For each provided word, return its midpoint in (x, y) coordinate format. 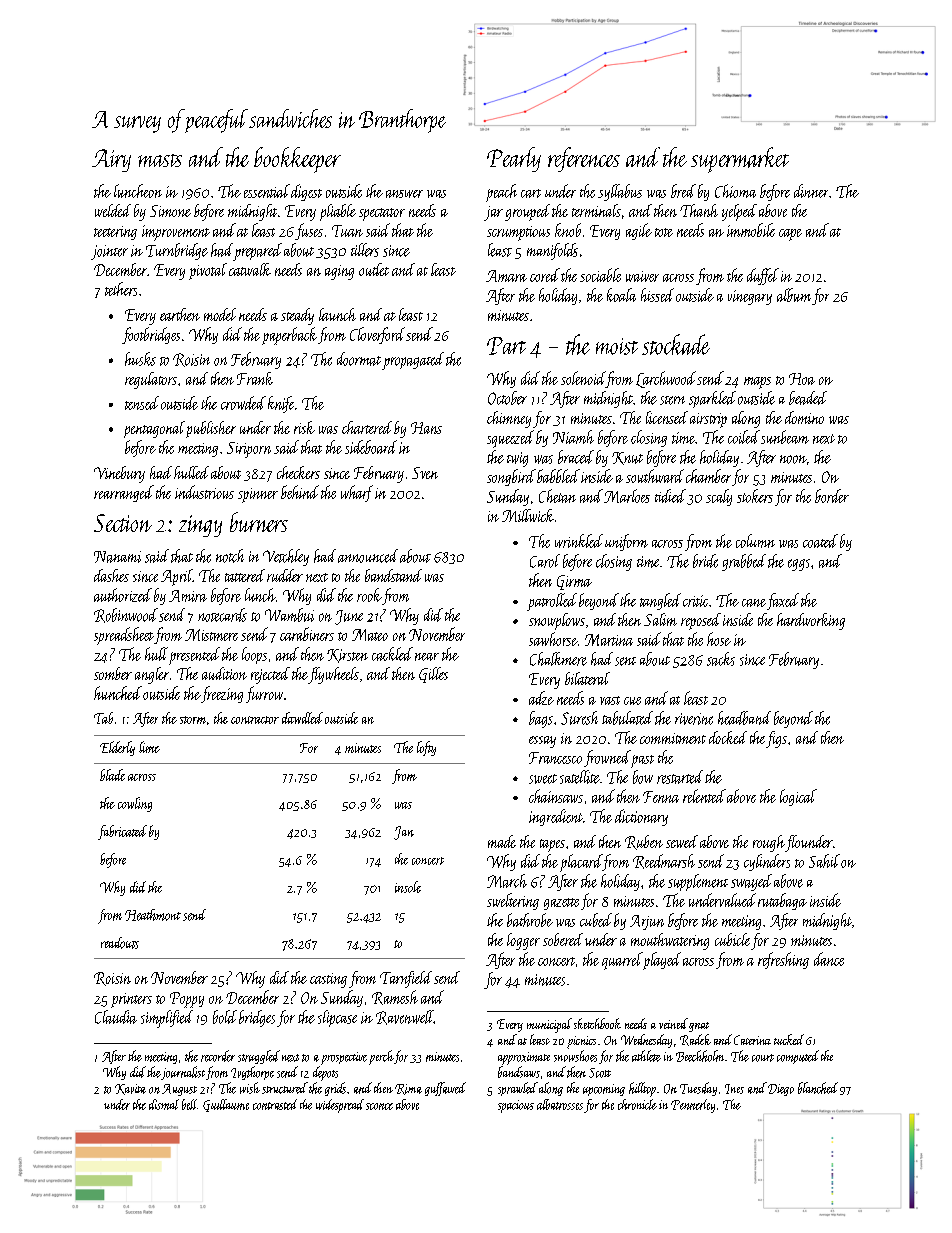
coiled (744, 437)
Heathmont (153, 915)
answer (404, 194)
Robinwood (126, 615)
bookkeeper (297, 160)
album (794, 295)
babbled (558, 476)
